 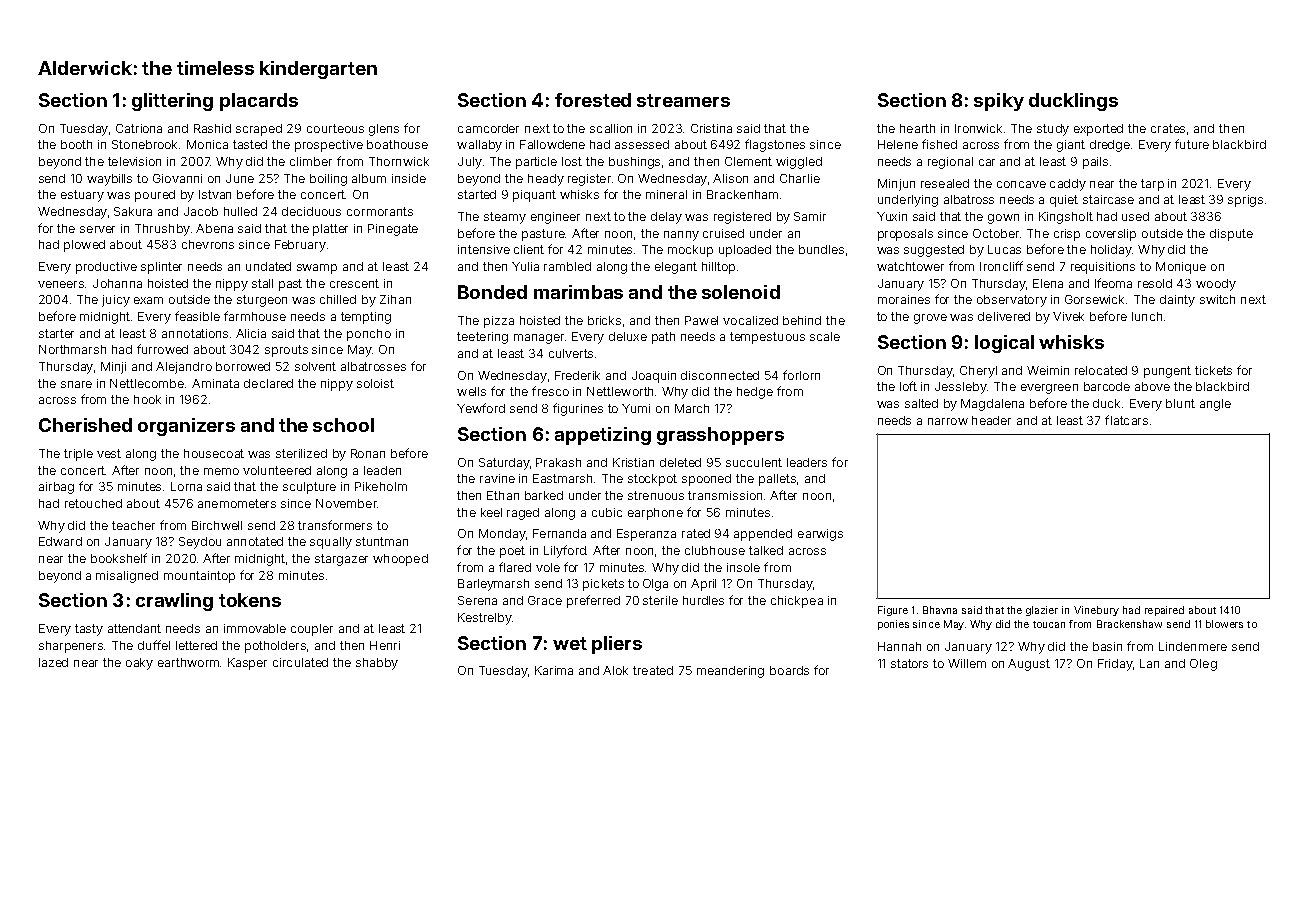 What do you see at coordinates (53, 662) in the document?
I see `lazed` at bounding box center [53, 662].
